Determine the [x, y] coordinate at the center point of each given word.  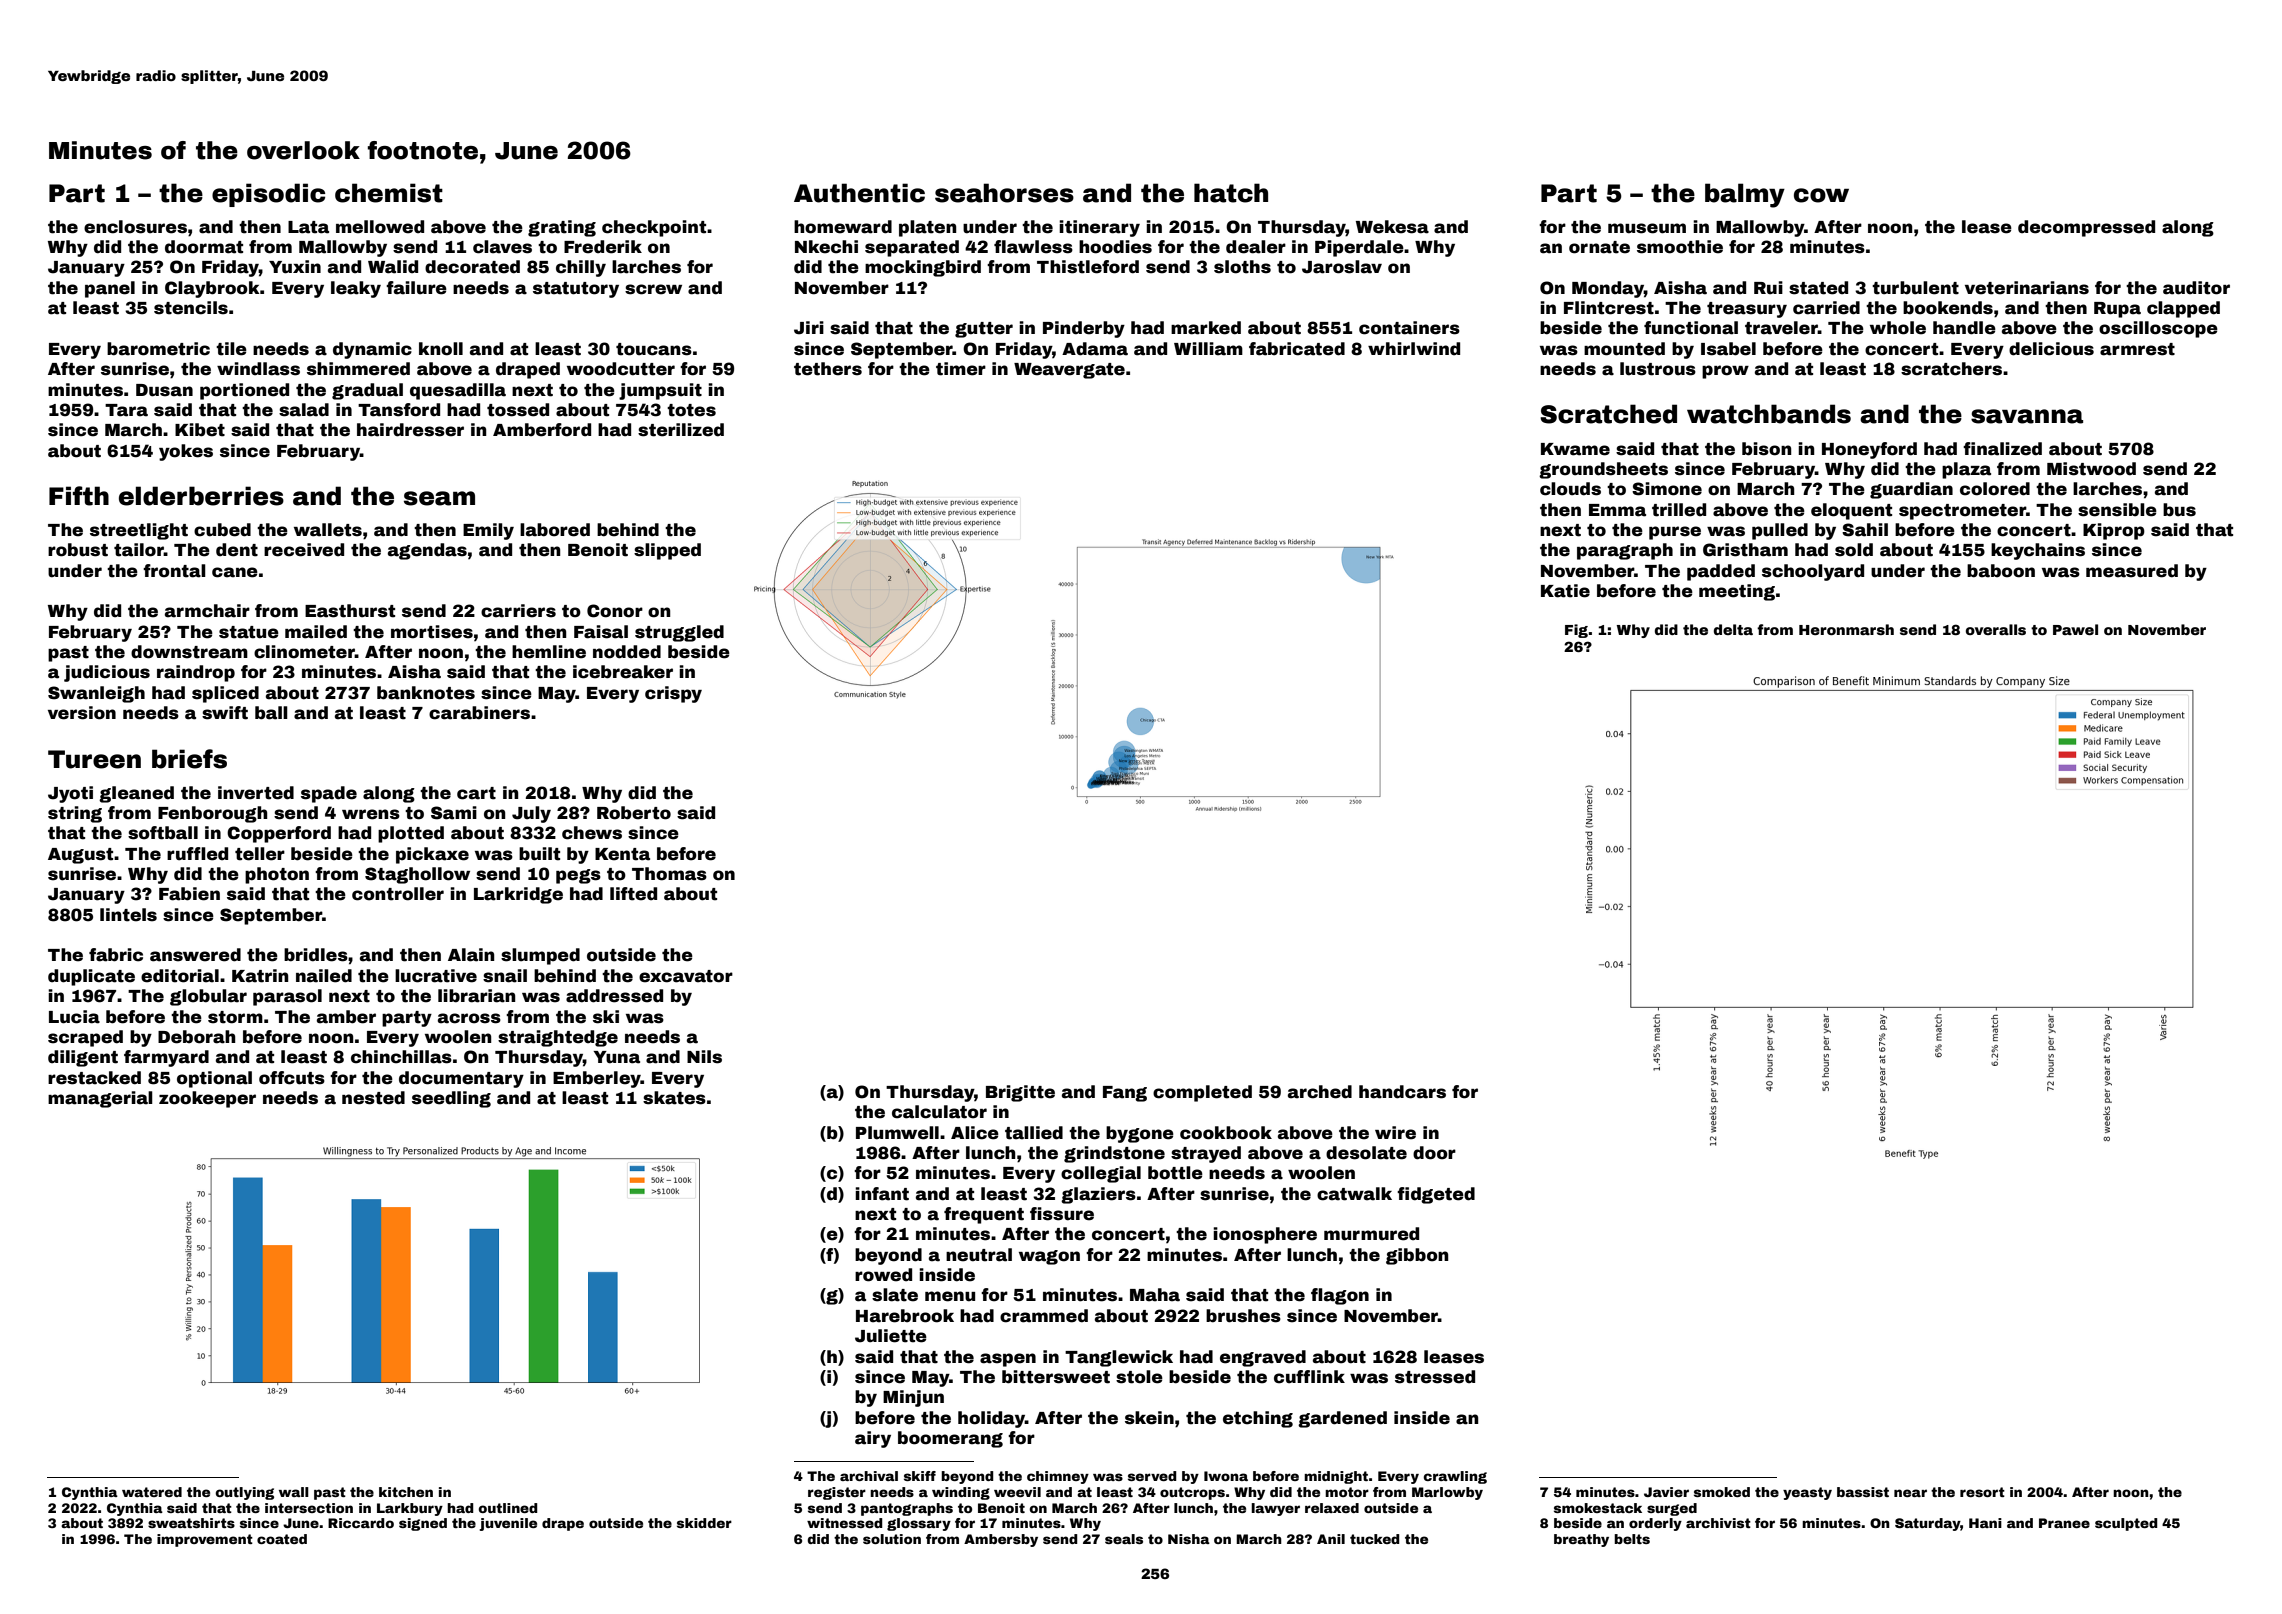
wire [1395, 1133]
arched [1320, 1092]
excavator [686, 976]
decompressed [2086, 228]
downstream [189, 652]
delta [1733, 629]
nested [373, 1098]
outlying [244, 1493]
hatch [1231, 193]
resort [1982, 1492]
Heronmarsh [1846, 629]
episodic [268, 195]
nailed [324, 976]
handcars [1402, 1092]
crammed [1044, 1316]
